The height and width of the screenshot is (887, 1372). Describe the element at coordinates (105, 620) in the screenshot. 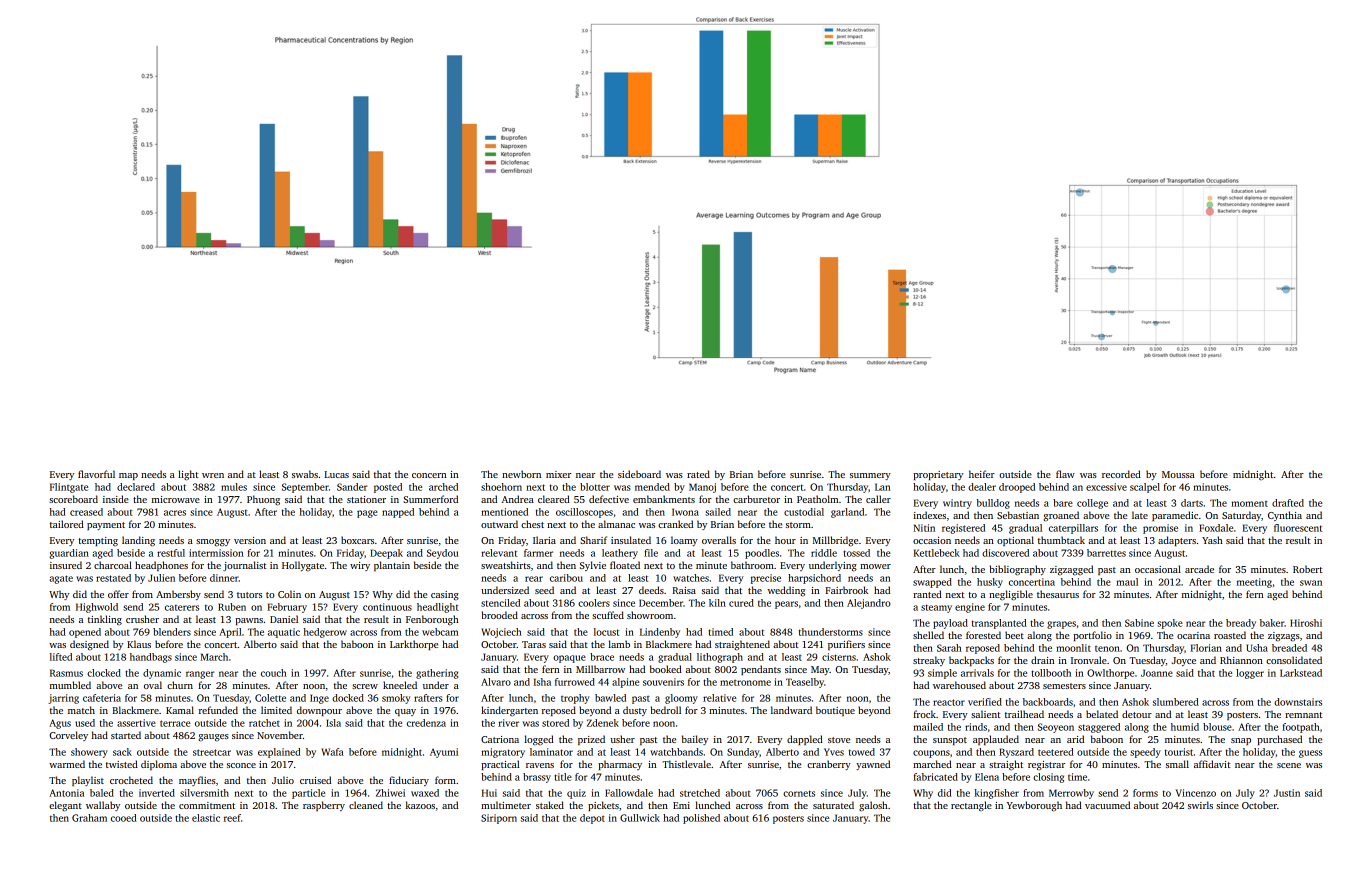

I see `tinkling` at that location.
